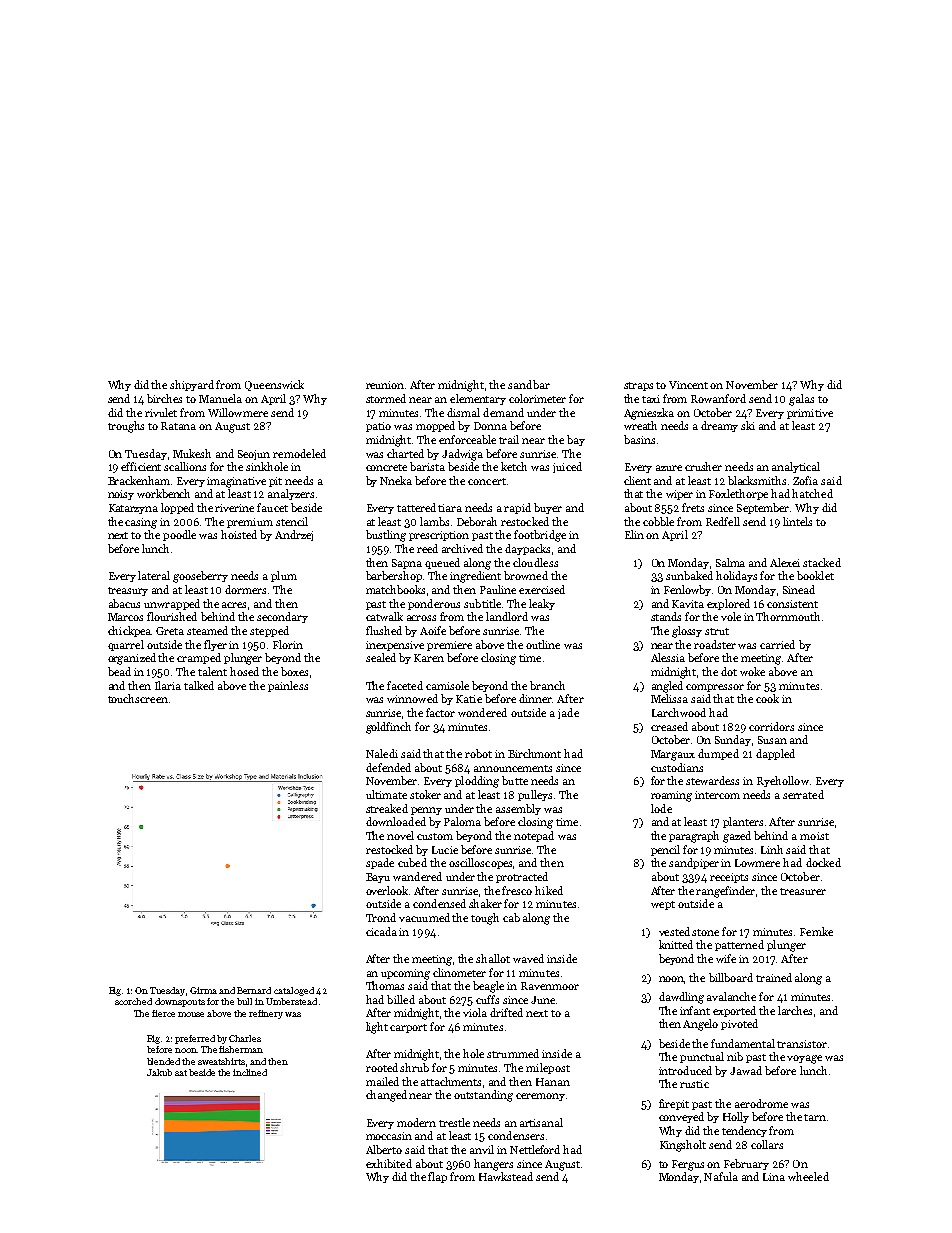 The image size is (952, 1233). What do you see at coordinates (164, 398) in the screenshot?
I see `birches` at bounding box center [164, 398].
